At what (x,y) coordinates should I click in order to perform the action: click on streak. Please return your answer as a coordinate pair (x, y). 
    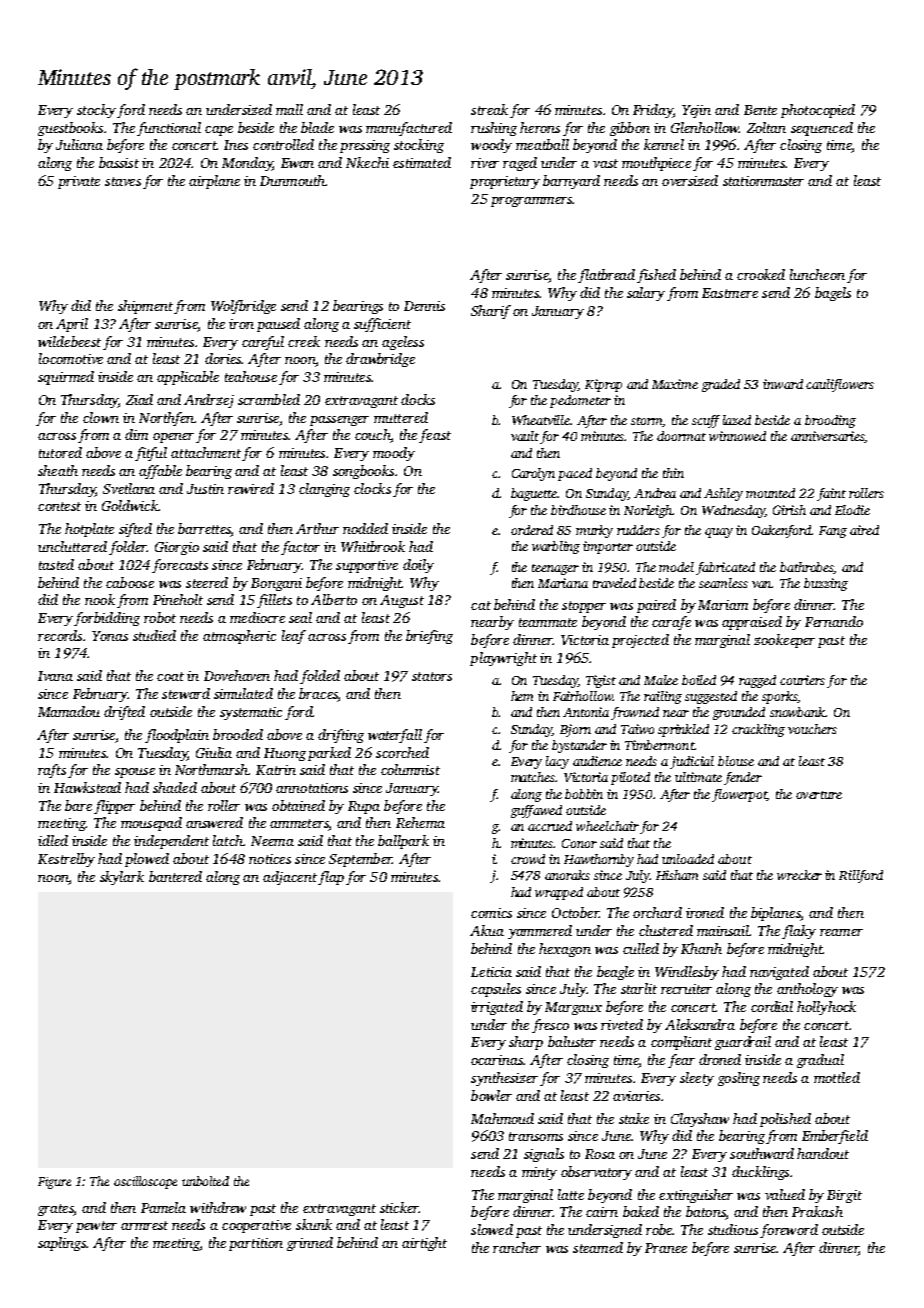
    Looking at the image, I should click on (489, 109).
